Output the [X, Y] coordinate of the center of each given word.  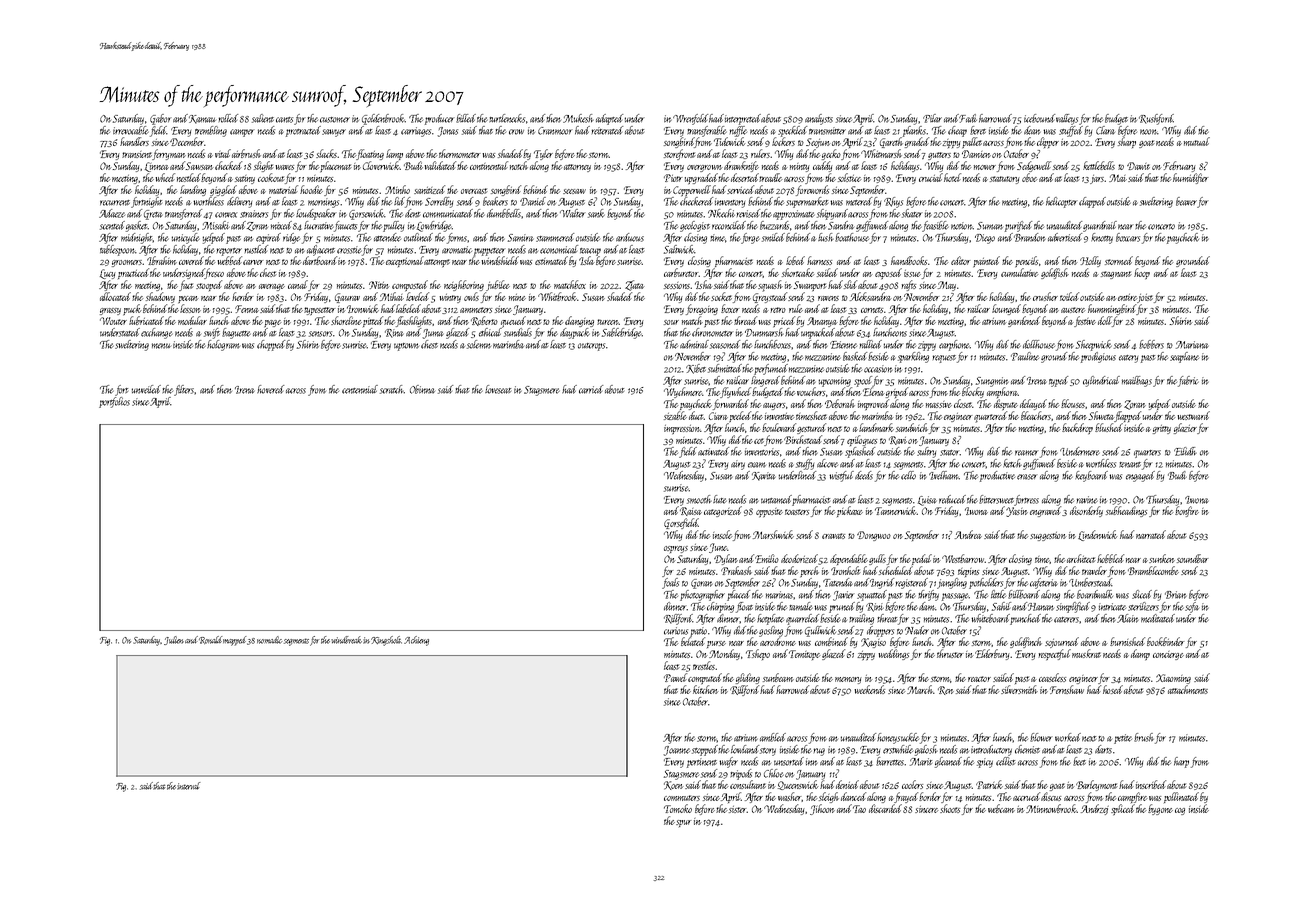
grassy [110, 311]
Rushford [1156, 119]
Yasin [1017, 512]
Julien [174, 640]
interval [189, 786]
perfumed [771, 369]
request [944, 359]
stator [950, 453]
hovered [270, 389]
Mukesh [578, 118]
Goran [702, 584]
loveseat [498, 389]
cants [284, 120]
